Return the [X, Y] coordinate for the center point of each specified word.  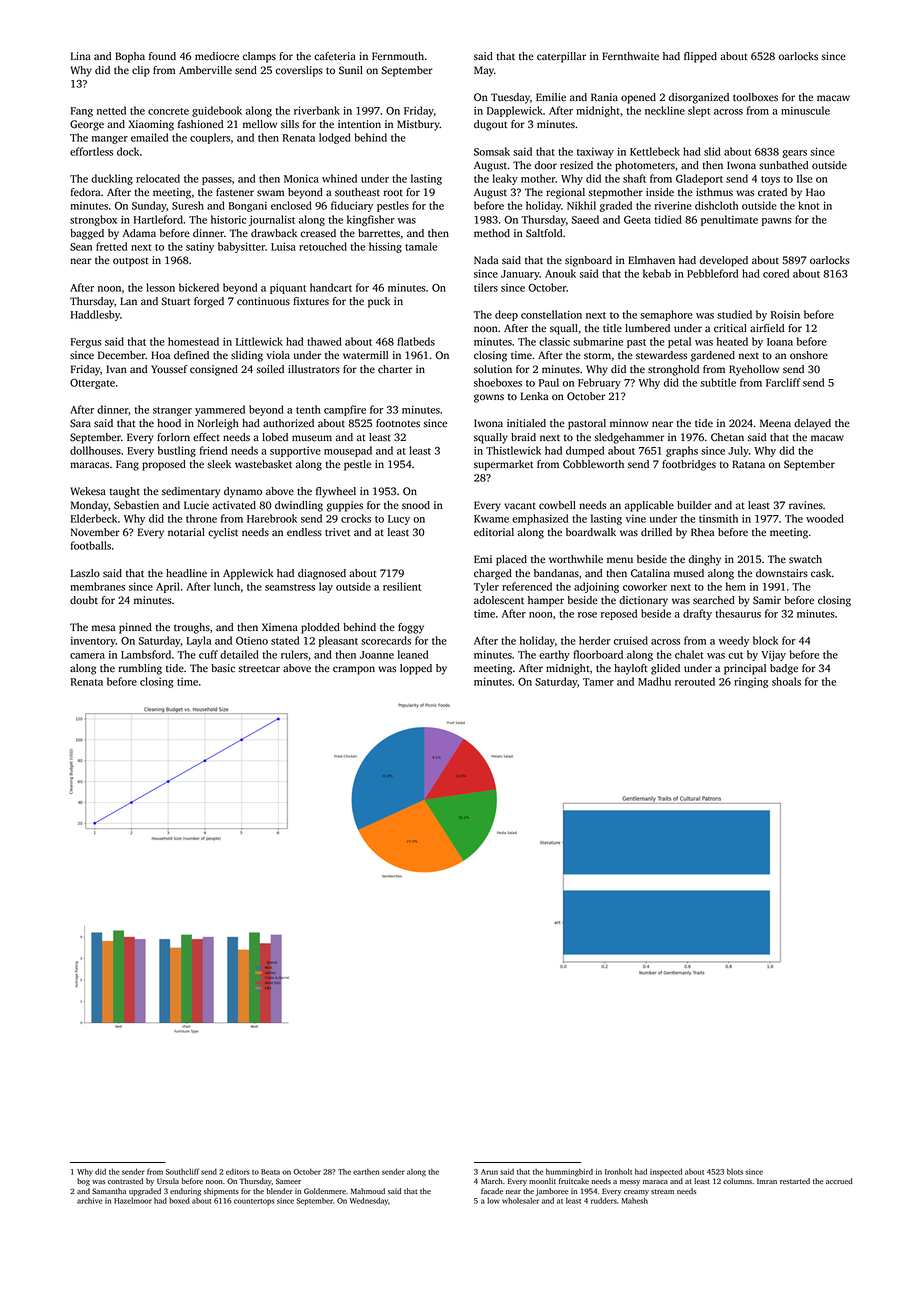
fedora [85, 192]
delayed [812, 424]
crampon [354, 670]
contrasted [125, 1181]
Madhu [654, 681]
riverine [673, 205]
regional [565, 193]
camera [87, 656]
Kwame [491, 519]
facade [492, 1191]
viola [278, 355]
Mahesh [635, 1200]
